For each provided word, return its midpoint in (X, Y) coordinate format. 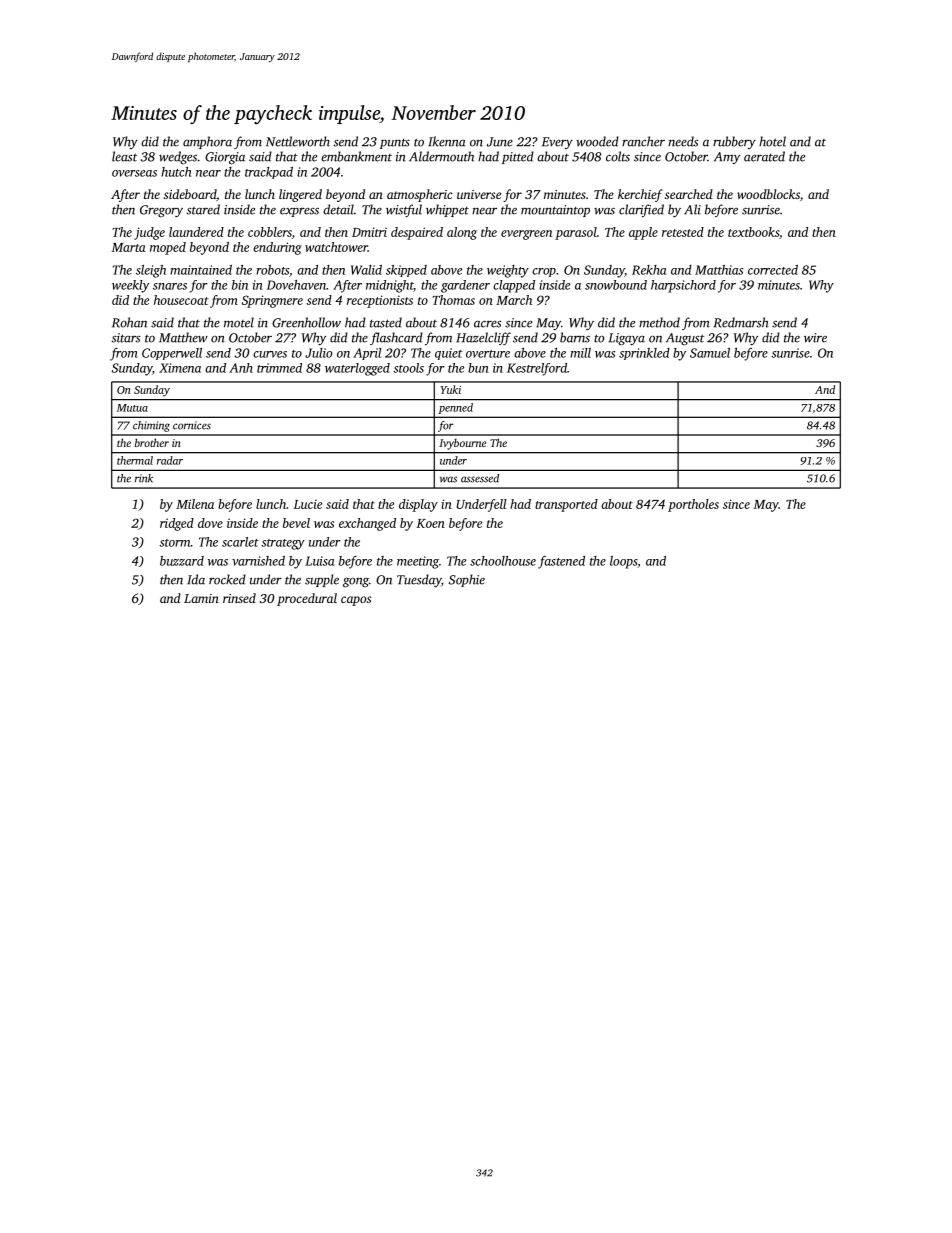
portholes (693, 505)
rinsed (239, 598)
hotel (772, 141)
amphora (207, 142)
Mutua (132, 408)
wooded (597, 141)
